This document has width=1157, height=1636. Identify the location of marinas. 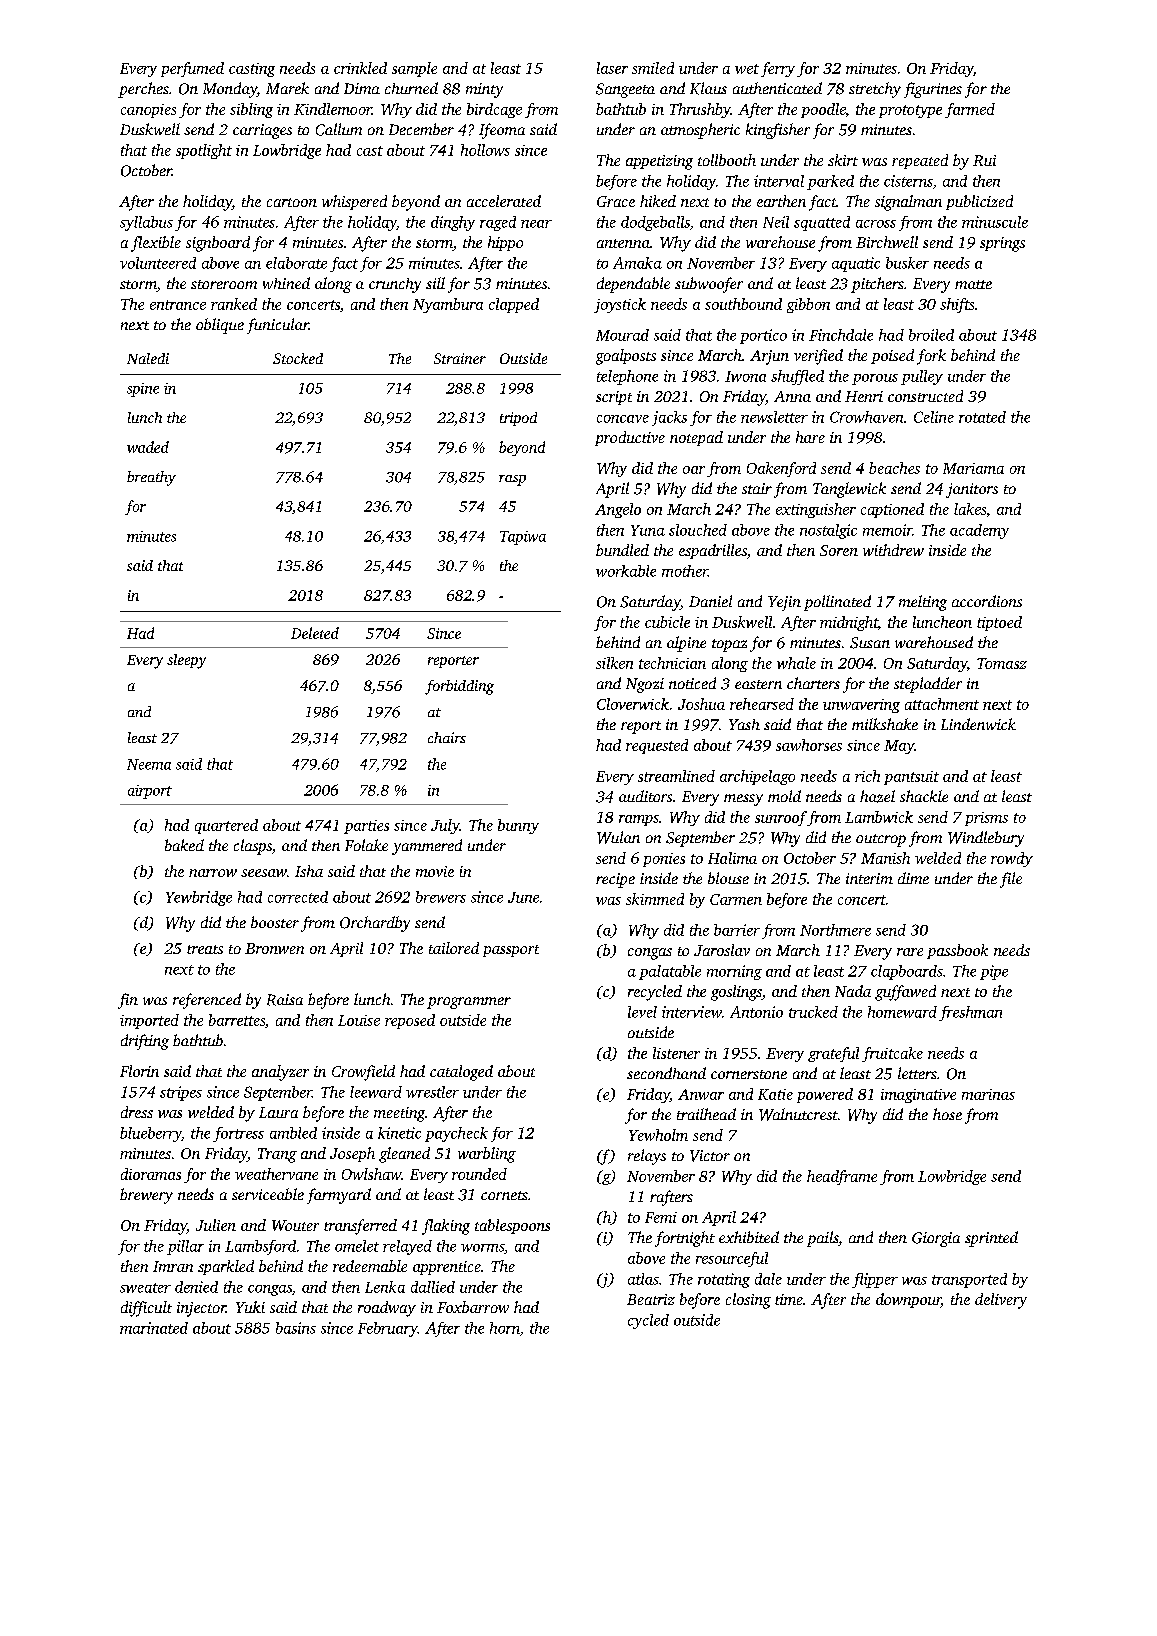
(988, 1094).
